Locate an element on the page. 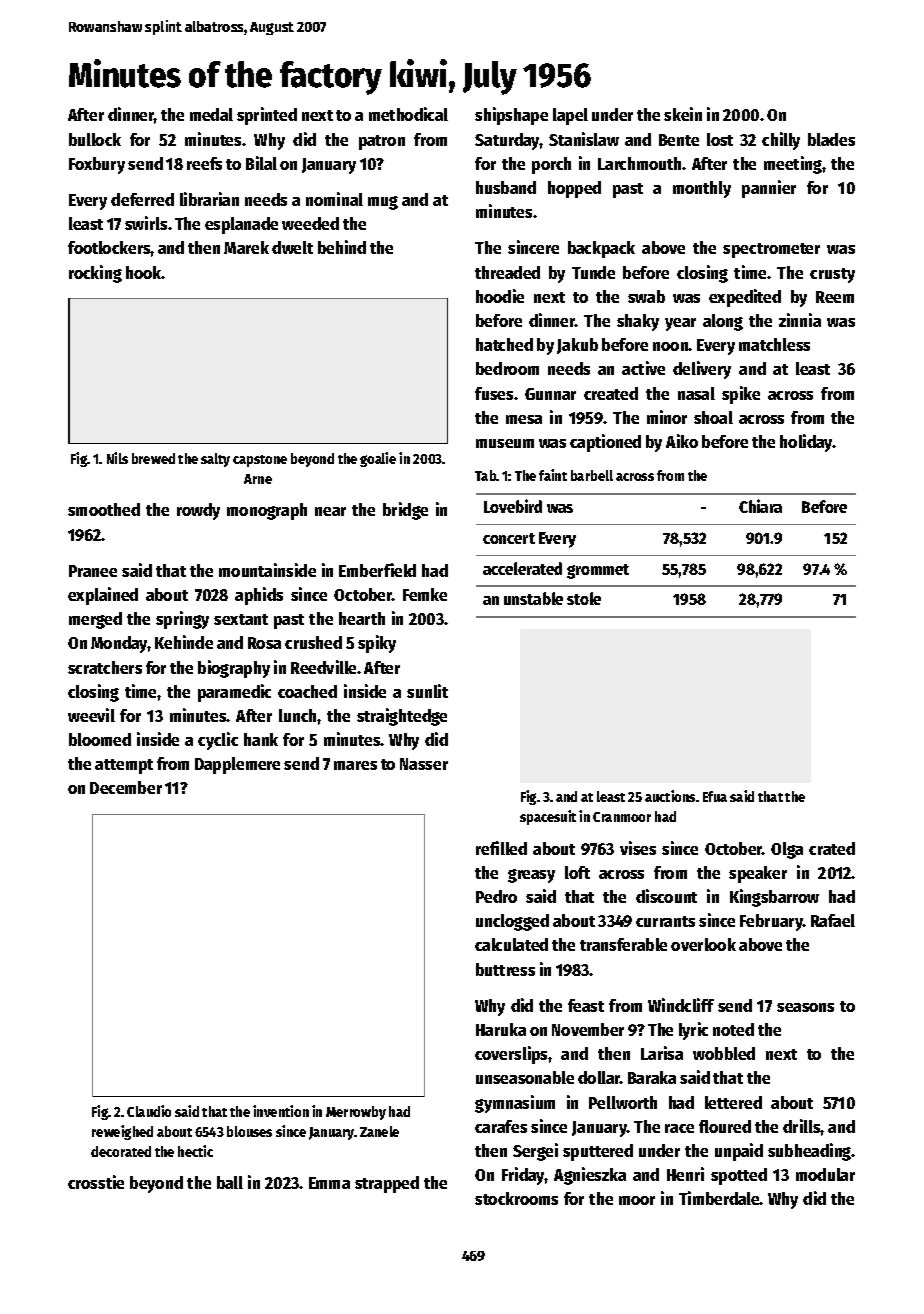  Efua is located at coordinates (715, 796).
